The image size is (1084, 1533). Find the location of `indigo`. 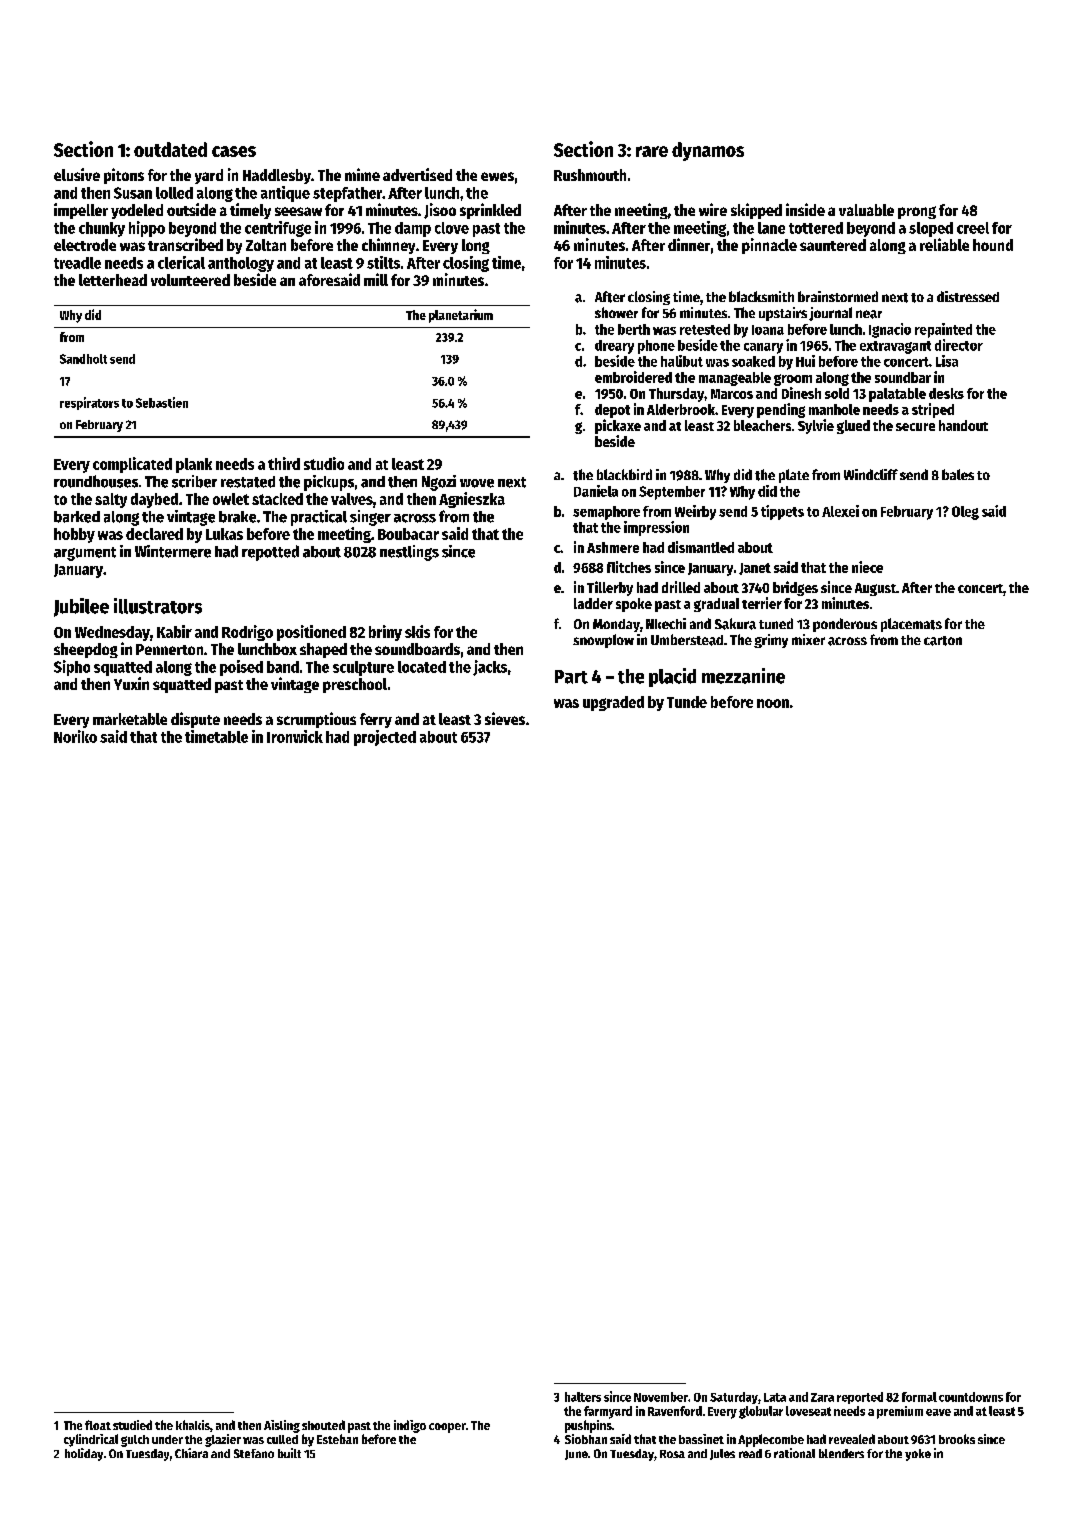

indigo is located at coordinates (410, 1426).
